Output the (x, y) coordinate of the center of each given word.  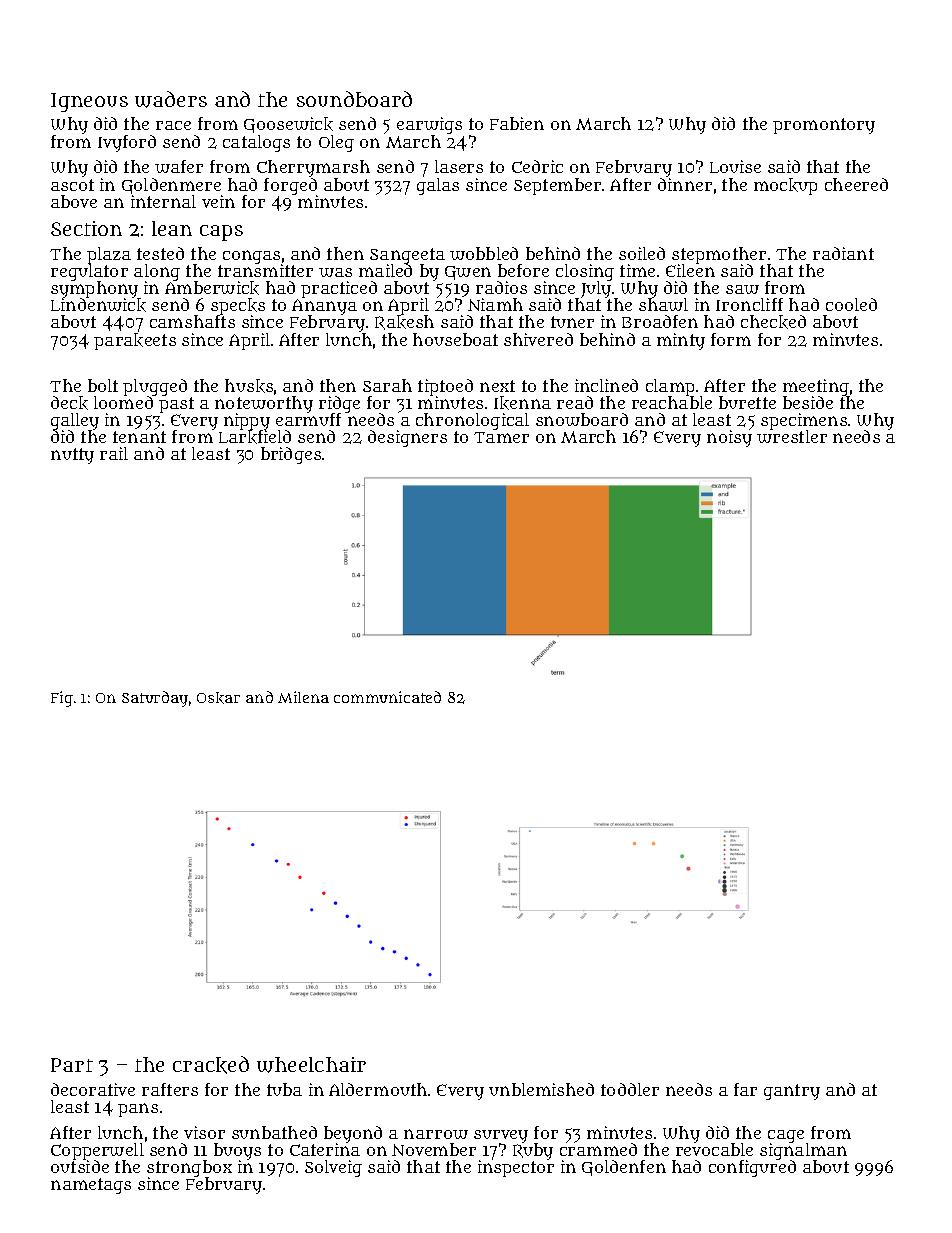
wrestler (792, 437)
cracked (211, 1065)
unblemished (541, 1089)
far (745, 1089)
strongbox (189, 1168)
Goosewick (288, 125)
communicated (387, 697)
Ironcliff (749, 304)
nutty (72, 456)
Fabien (517, 123)
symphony (96, 290)
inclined (606, 385)
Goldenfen (624, 1168)
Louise (735, 166)
